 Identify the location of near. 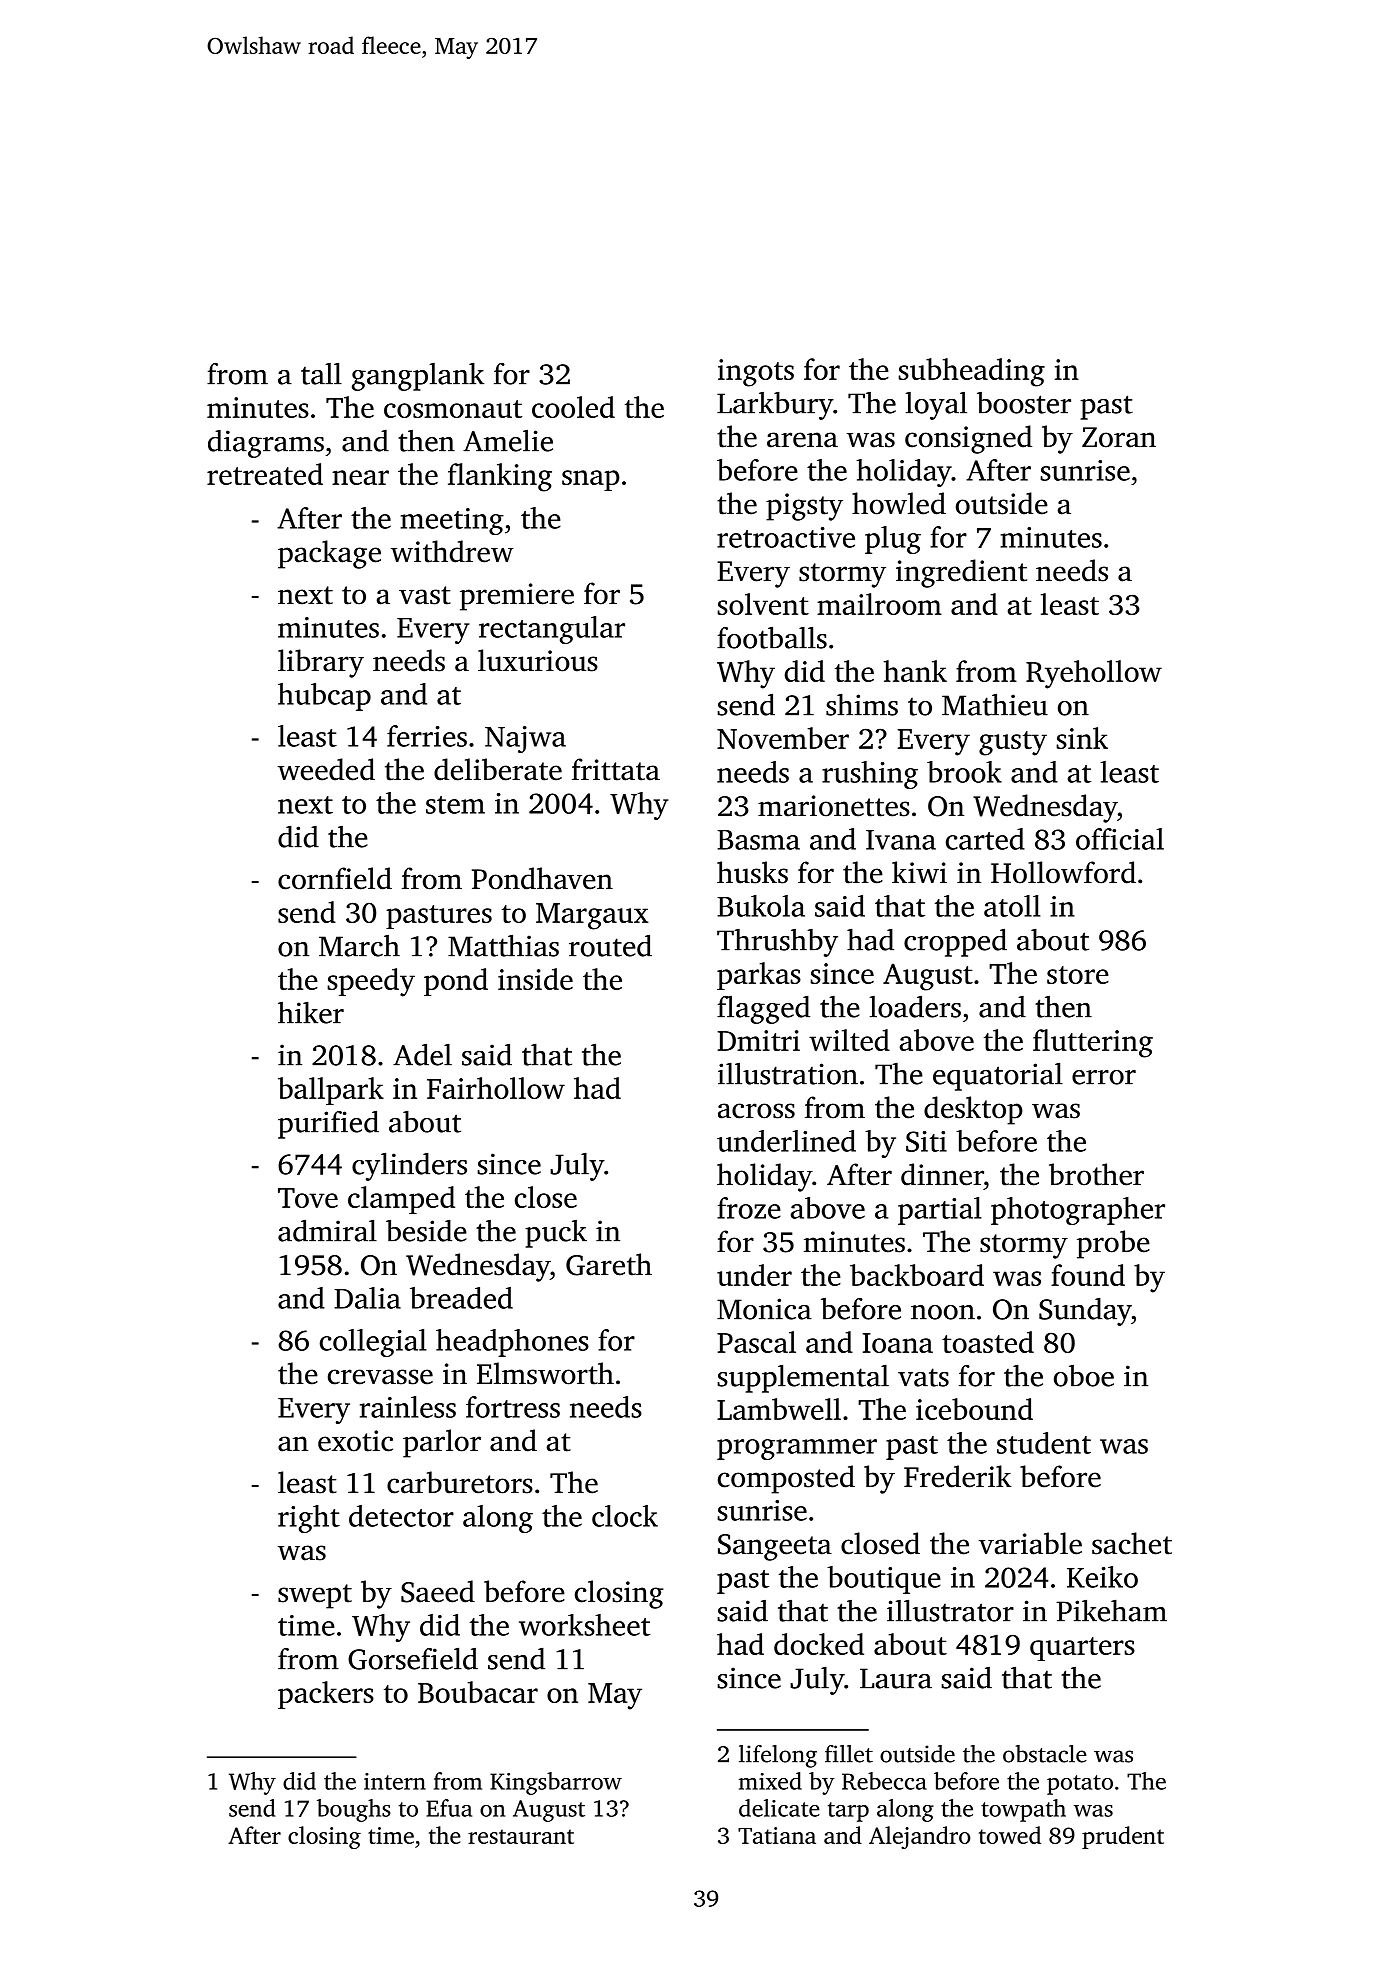
(360, 477).
